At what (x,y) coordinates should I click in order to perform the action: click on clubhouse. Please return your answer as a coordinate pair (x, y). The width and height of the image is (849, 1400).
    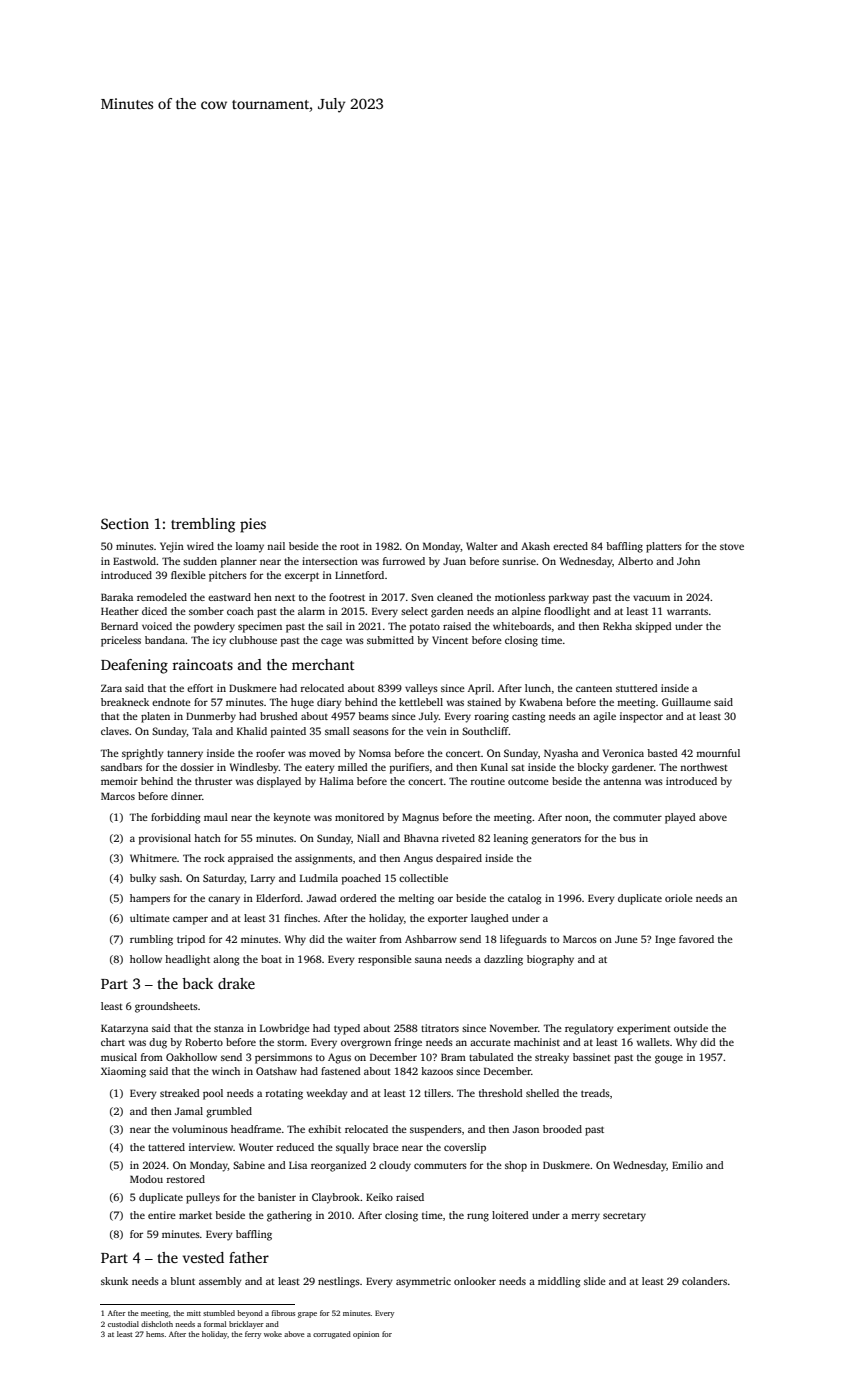
    Looking at the image, I should click on (253, 640).
